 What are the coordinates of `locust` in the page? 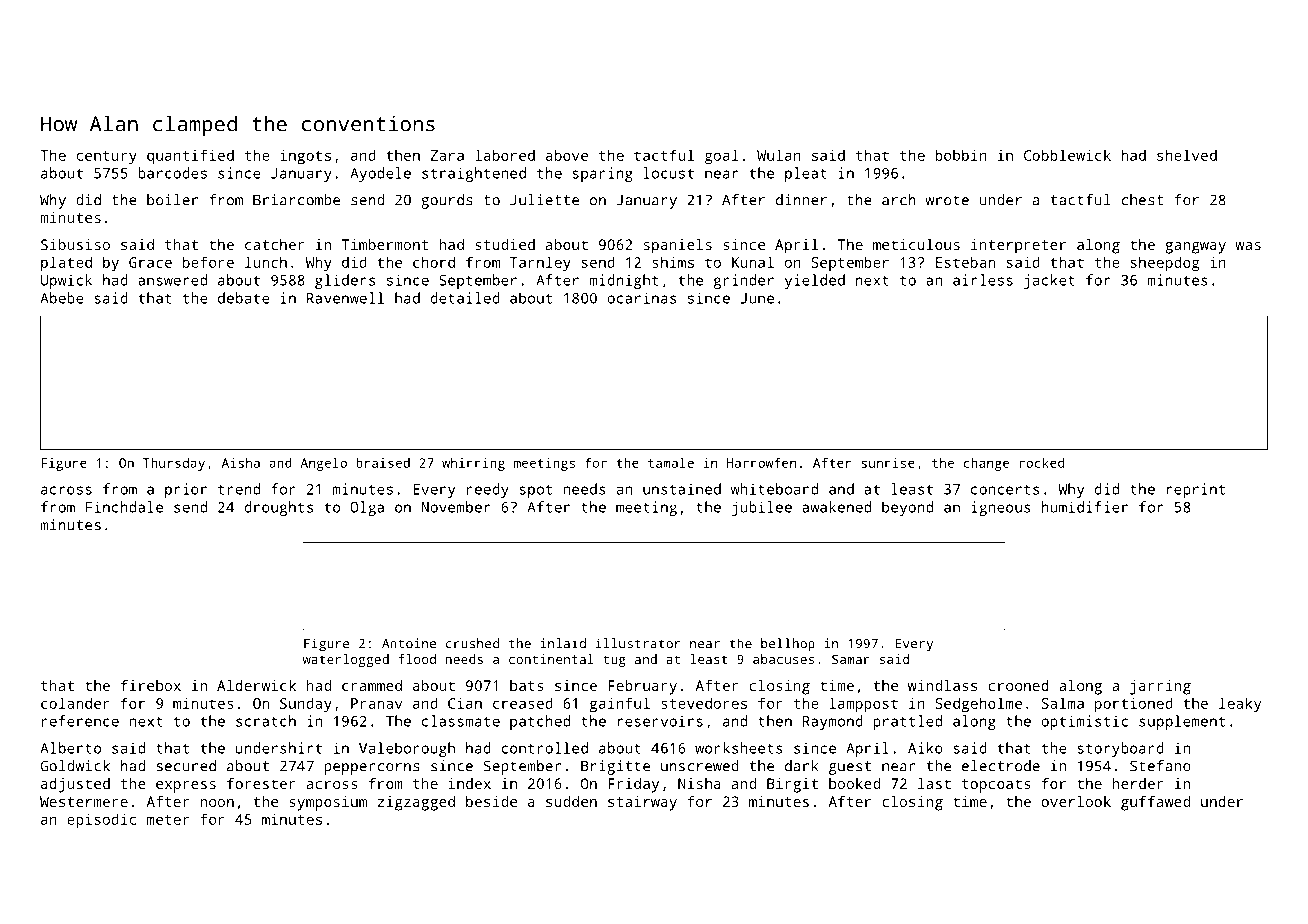 It's located at (669, 173).
